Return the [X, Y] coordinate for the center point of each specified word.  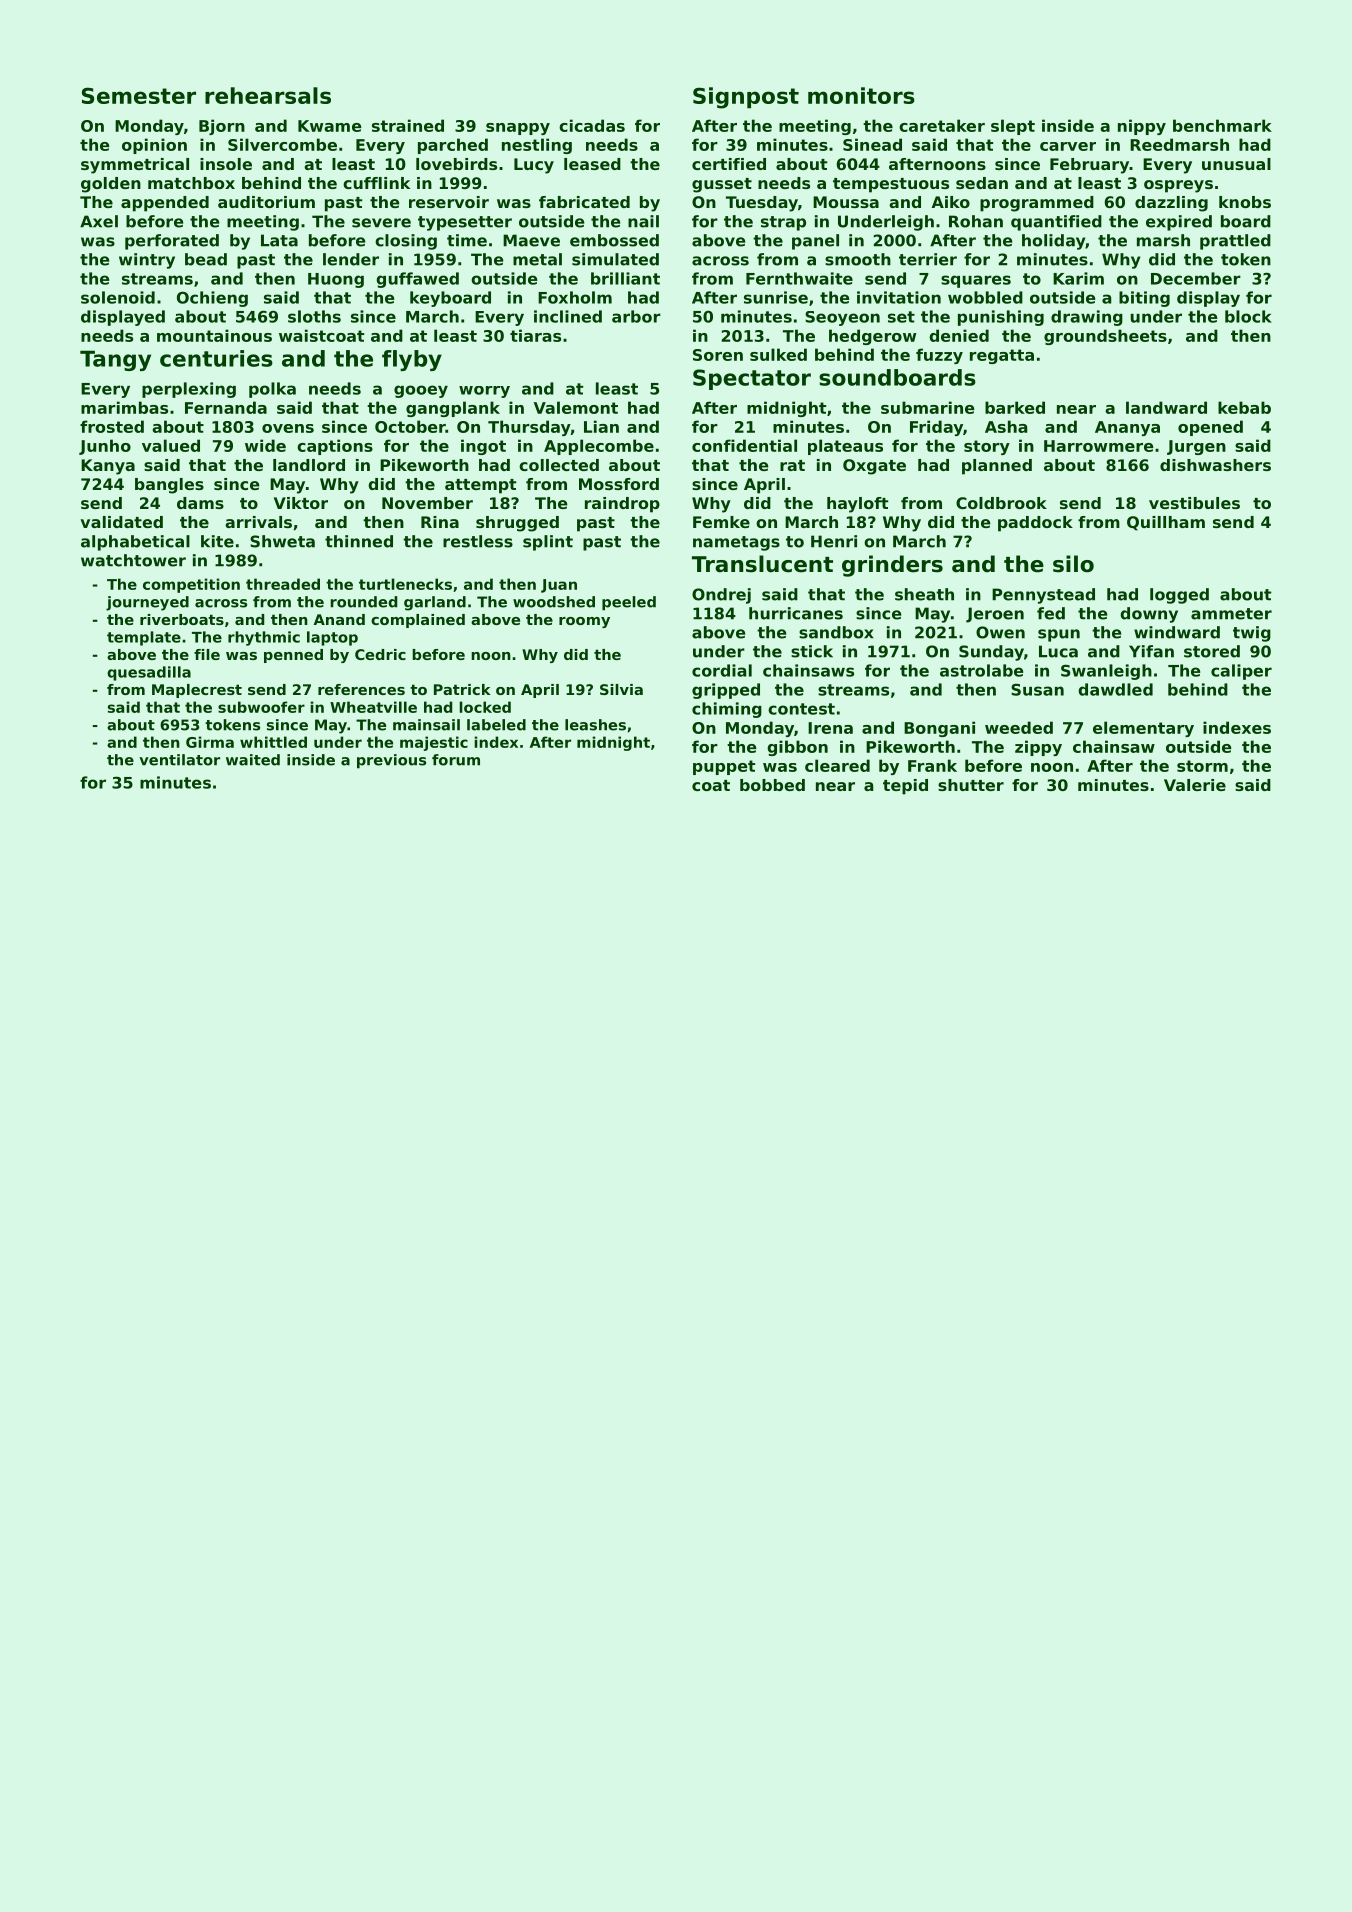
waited [253, 760]
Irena [830, 728]
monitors [861, 95]
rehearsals [268, 95]
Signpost [746, 98]
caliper [1241, 672]
